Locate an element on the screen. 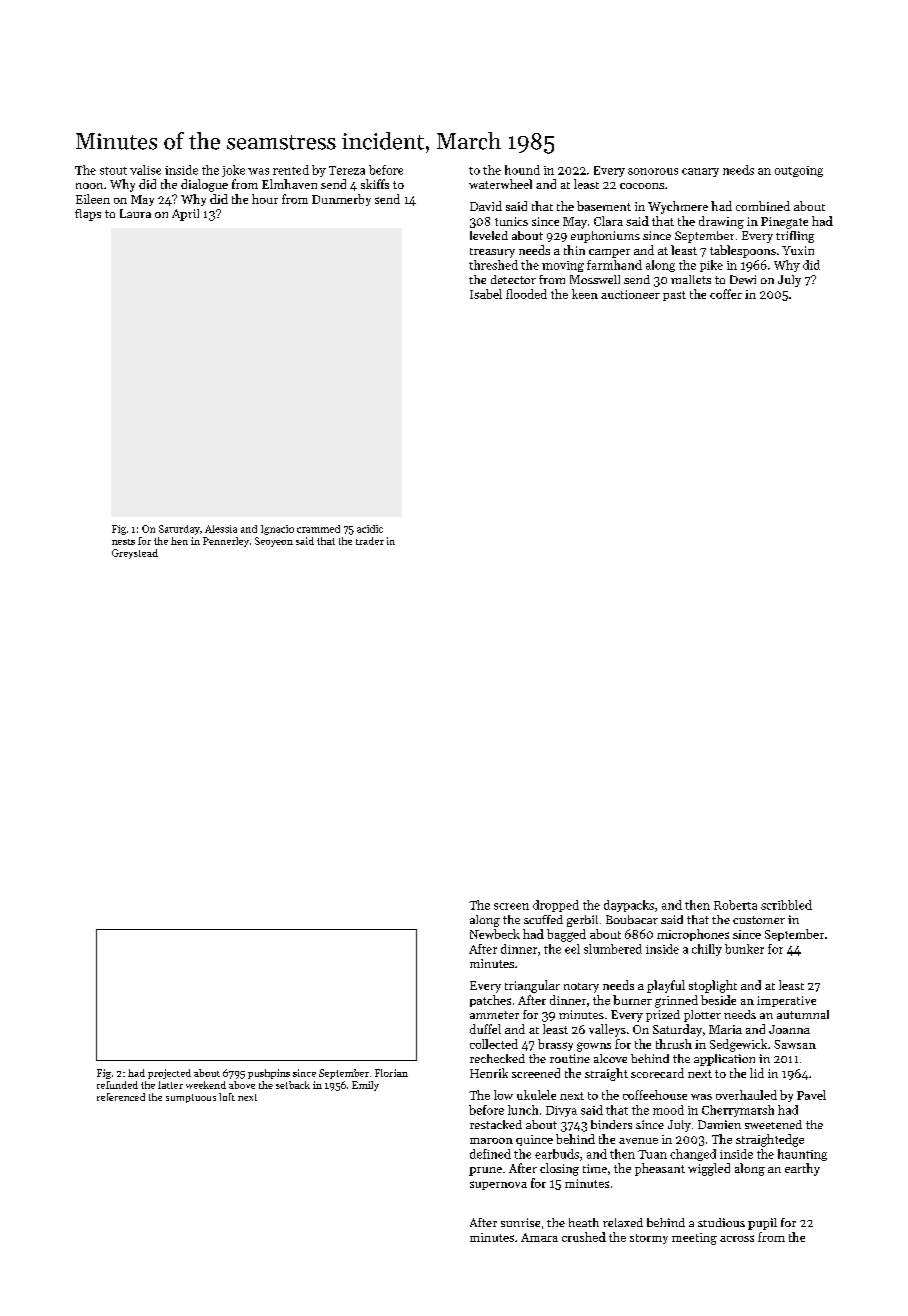  plotter is located at coordinates (702, 1016).
